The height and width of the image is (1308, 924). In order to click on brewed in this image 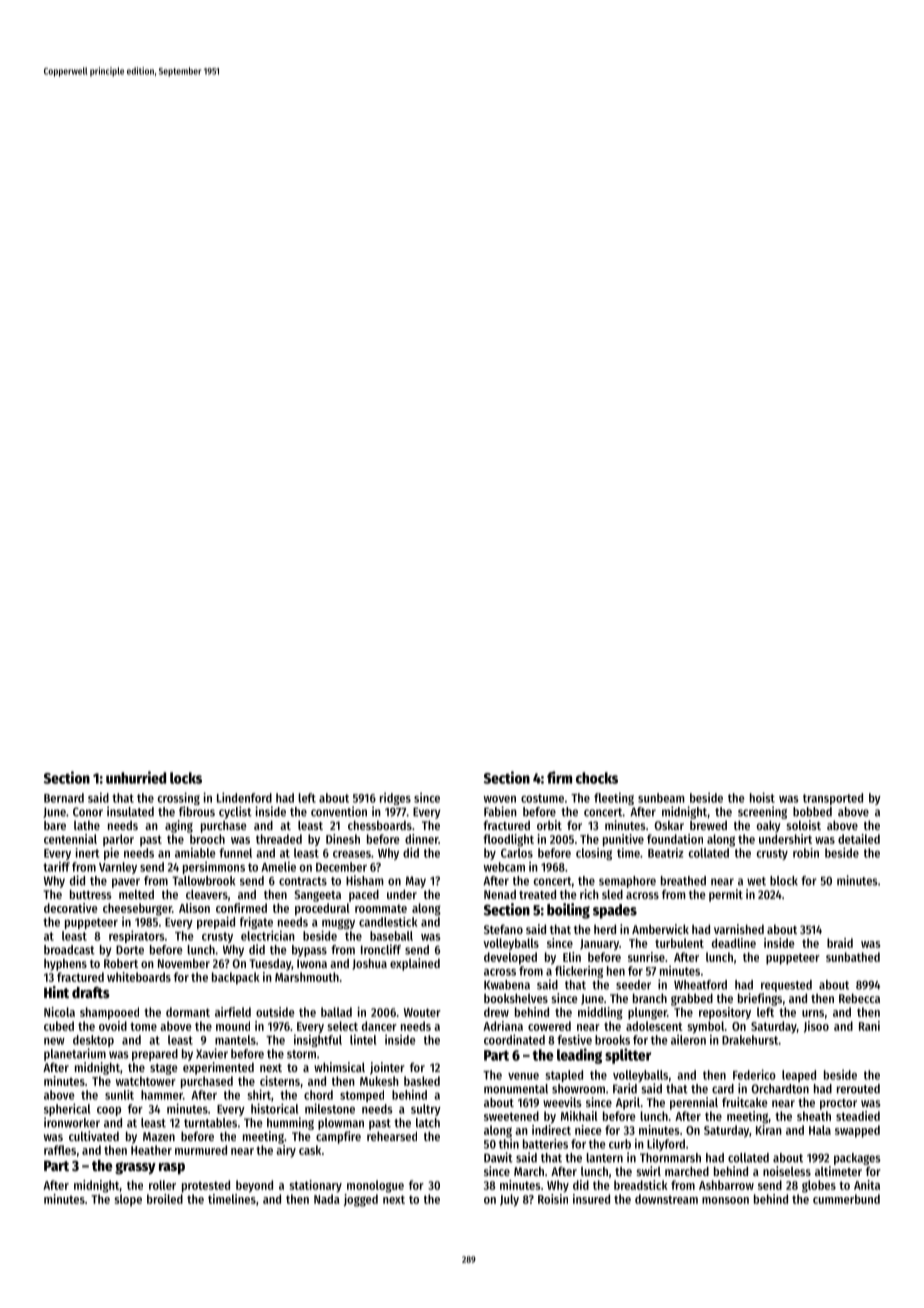, I will do `click(708, 825)`.
